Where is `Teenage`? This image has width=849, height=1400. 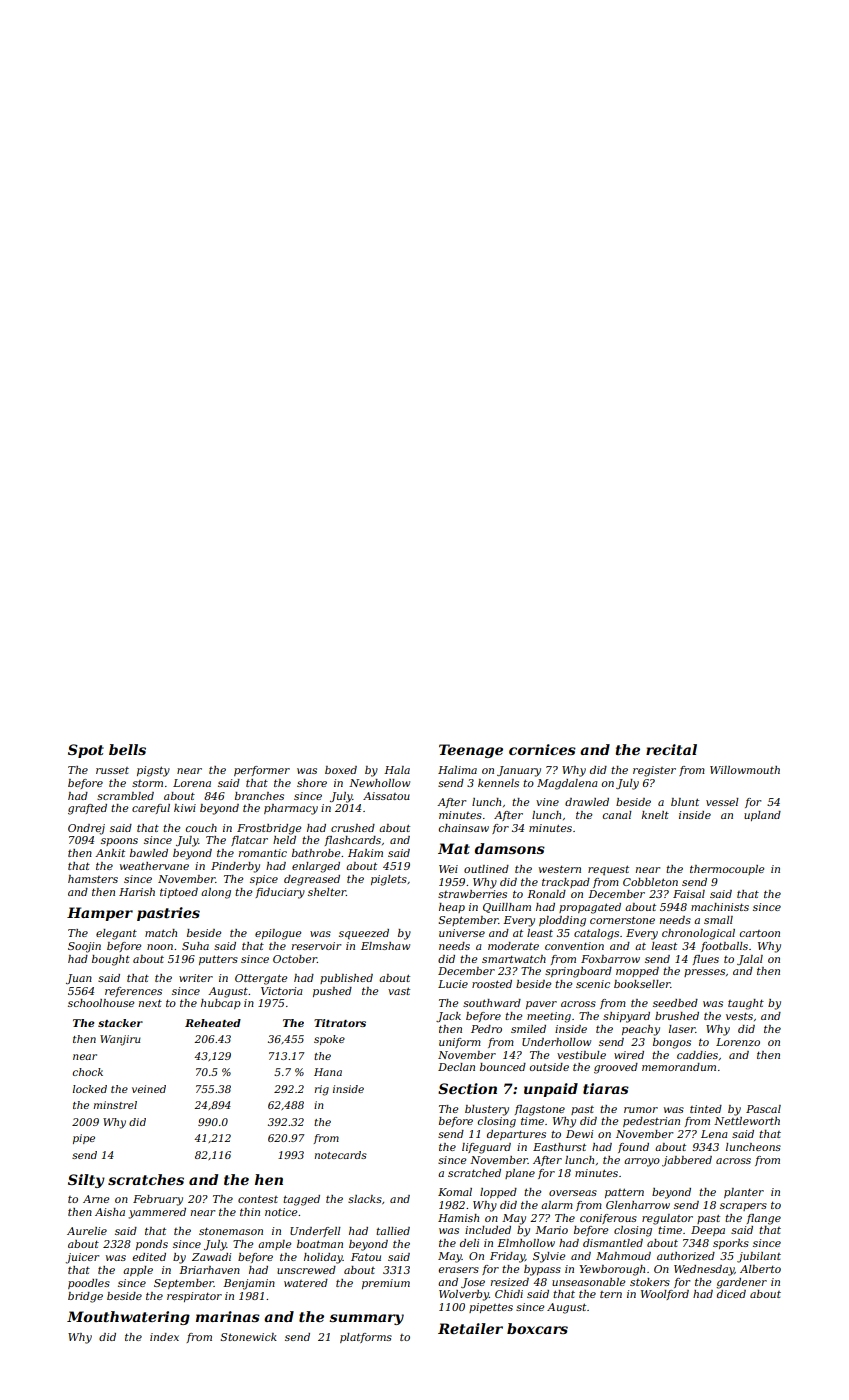
Teenage is located at coordinates (471, 751).
